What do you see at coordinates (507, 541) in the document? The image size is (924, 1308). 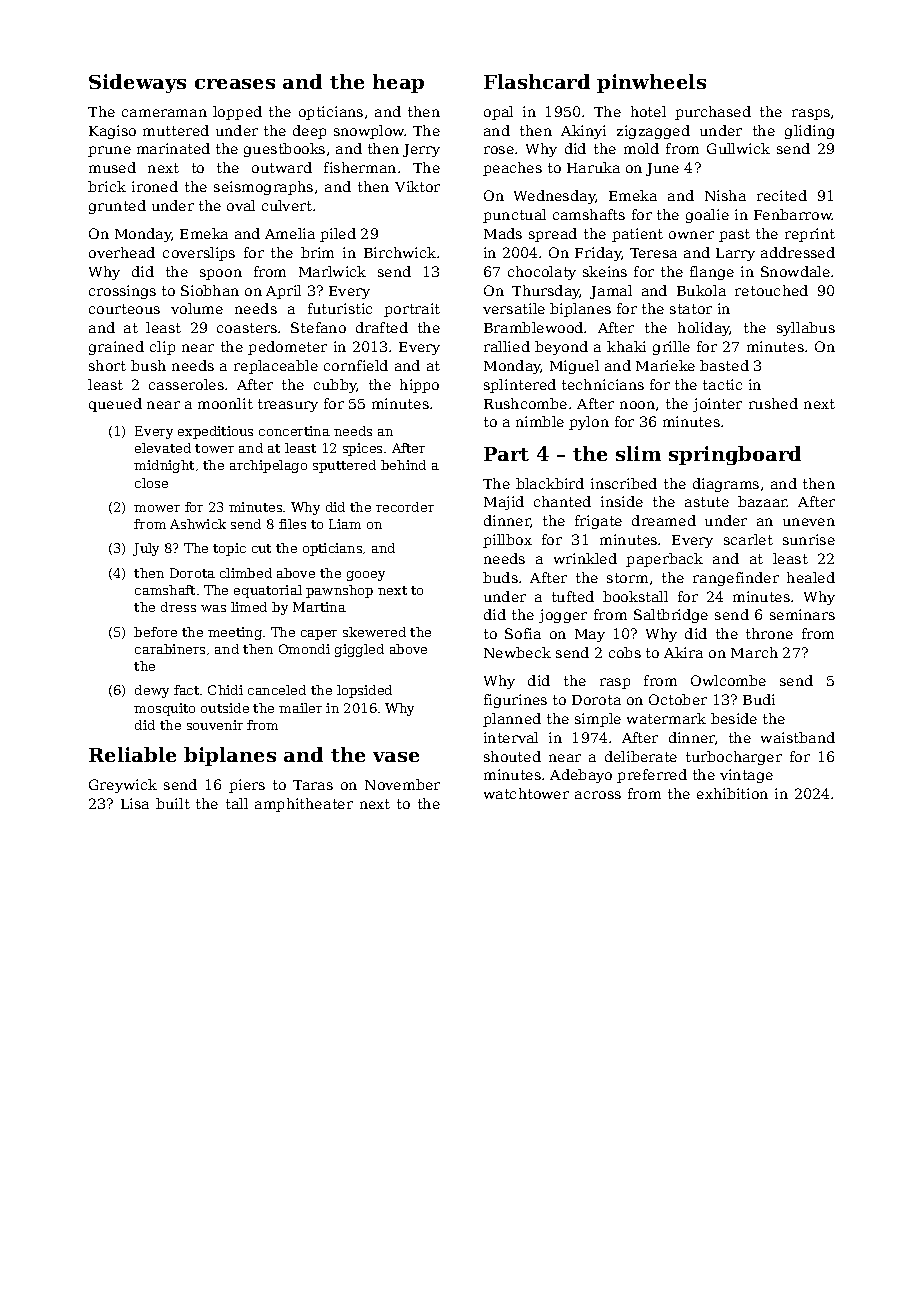 I see `pillbox` at bounding box center [507, 541].
